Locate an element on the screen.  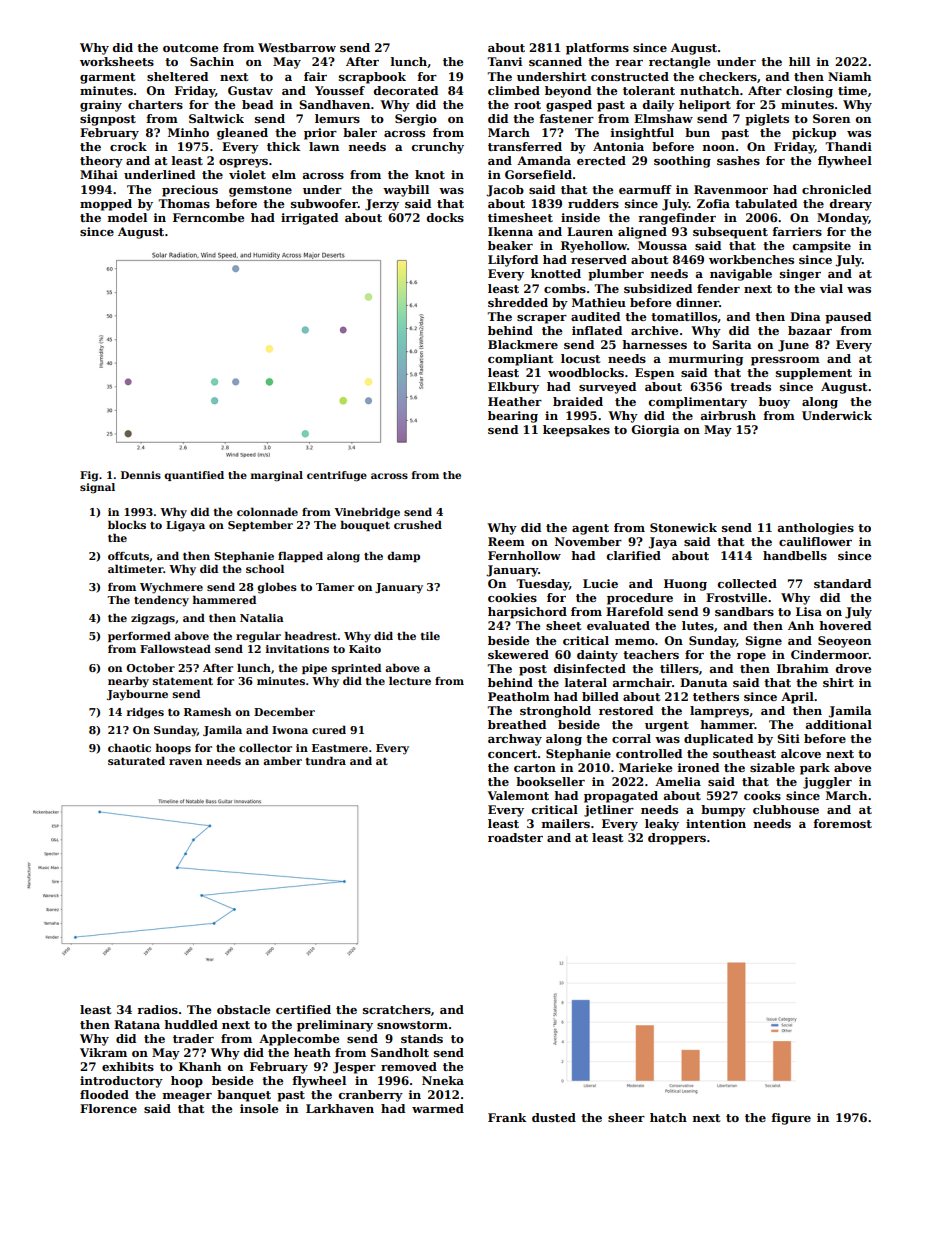
Eastmere is located at coordinates (340, 748).
